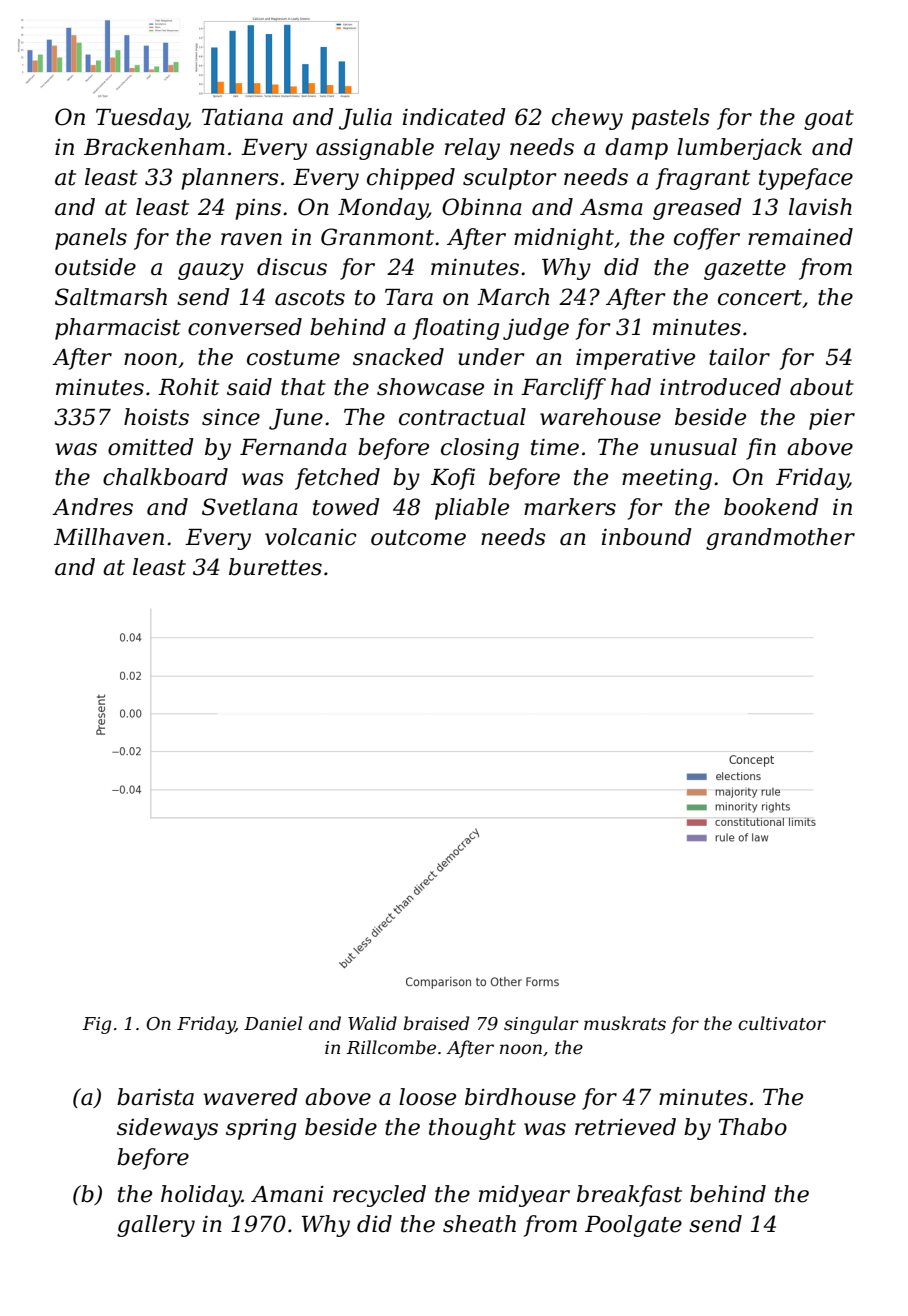 The height and width of the page is (1316, 908). Describe the element at coordinates (275, 567) in the page. I see `burettes` at that location.
